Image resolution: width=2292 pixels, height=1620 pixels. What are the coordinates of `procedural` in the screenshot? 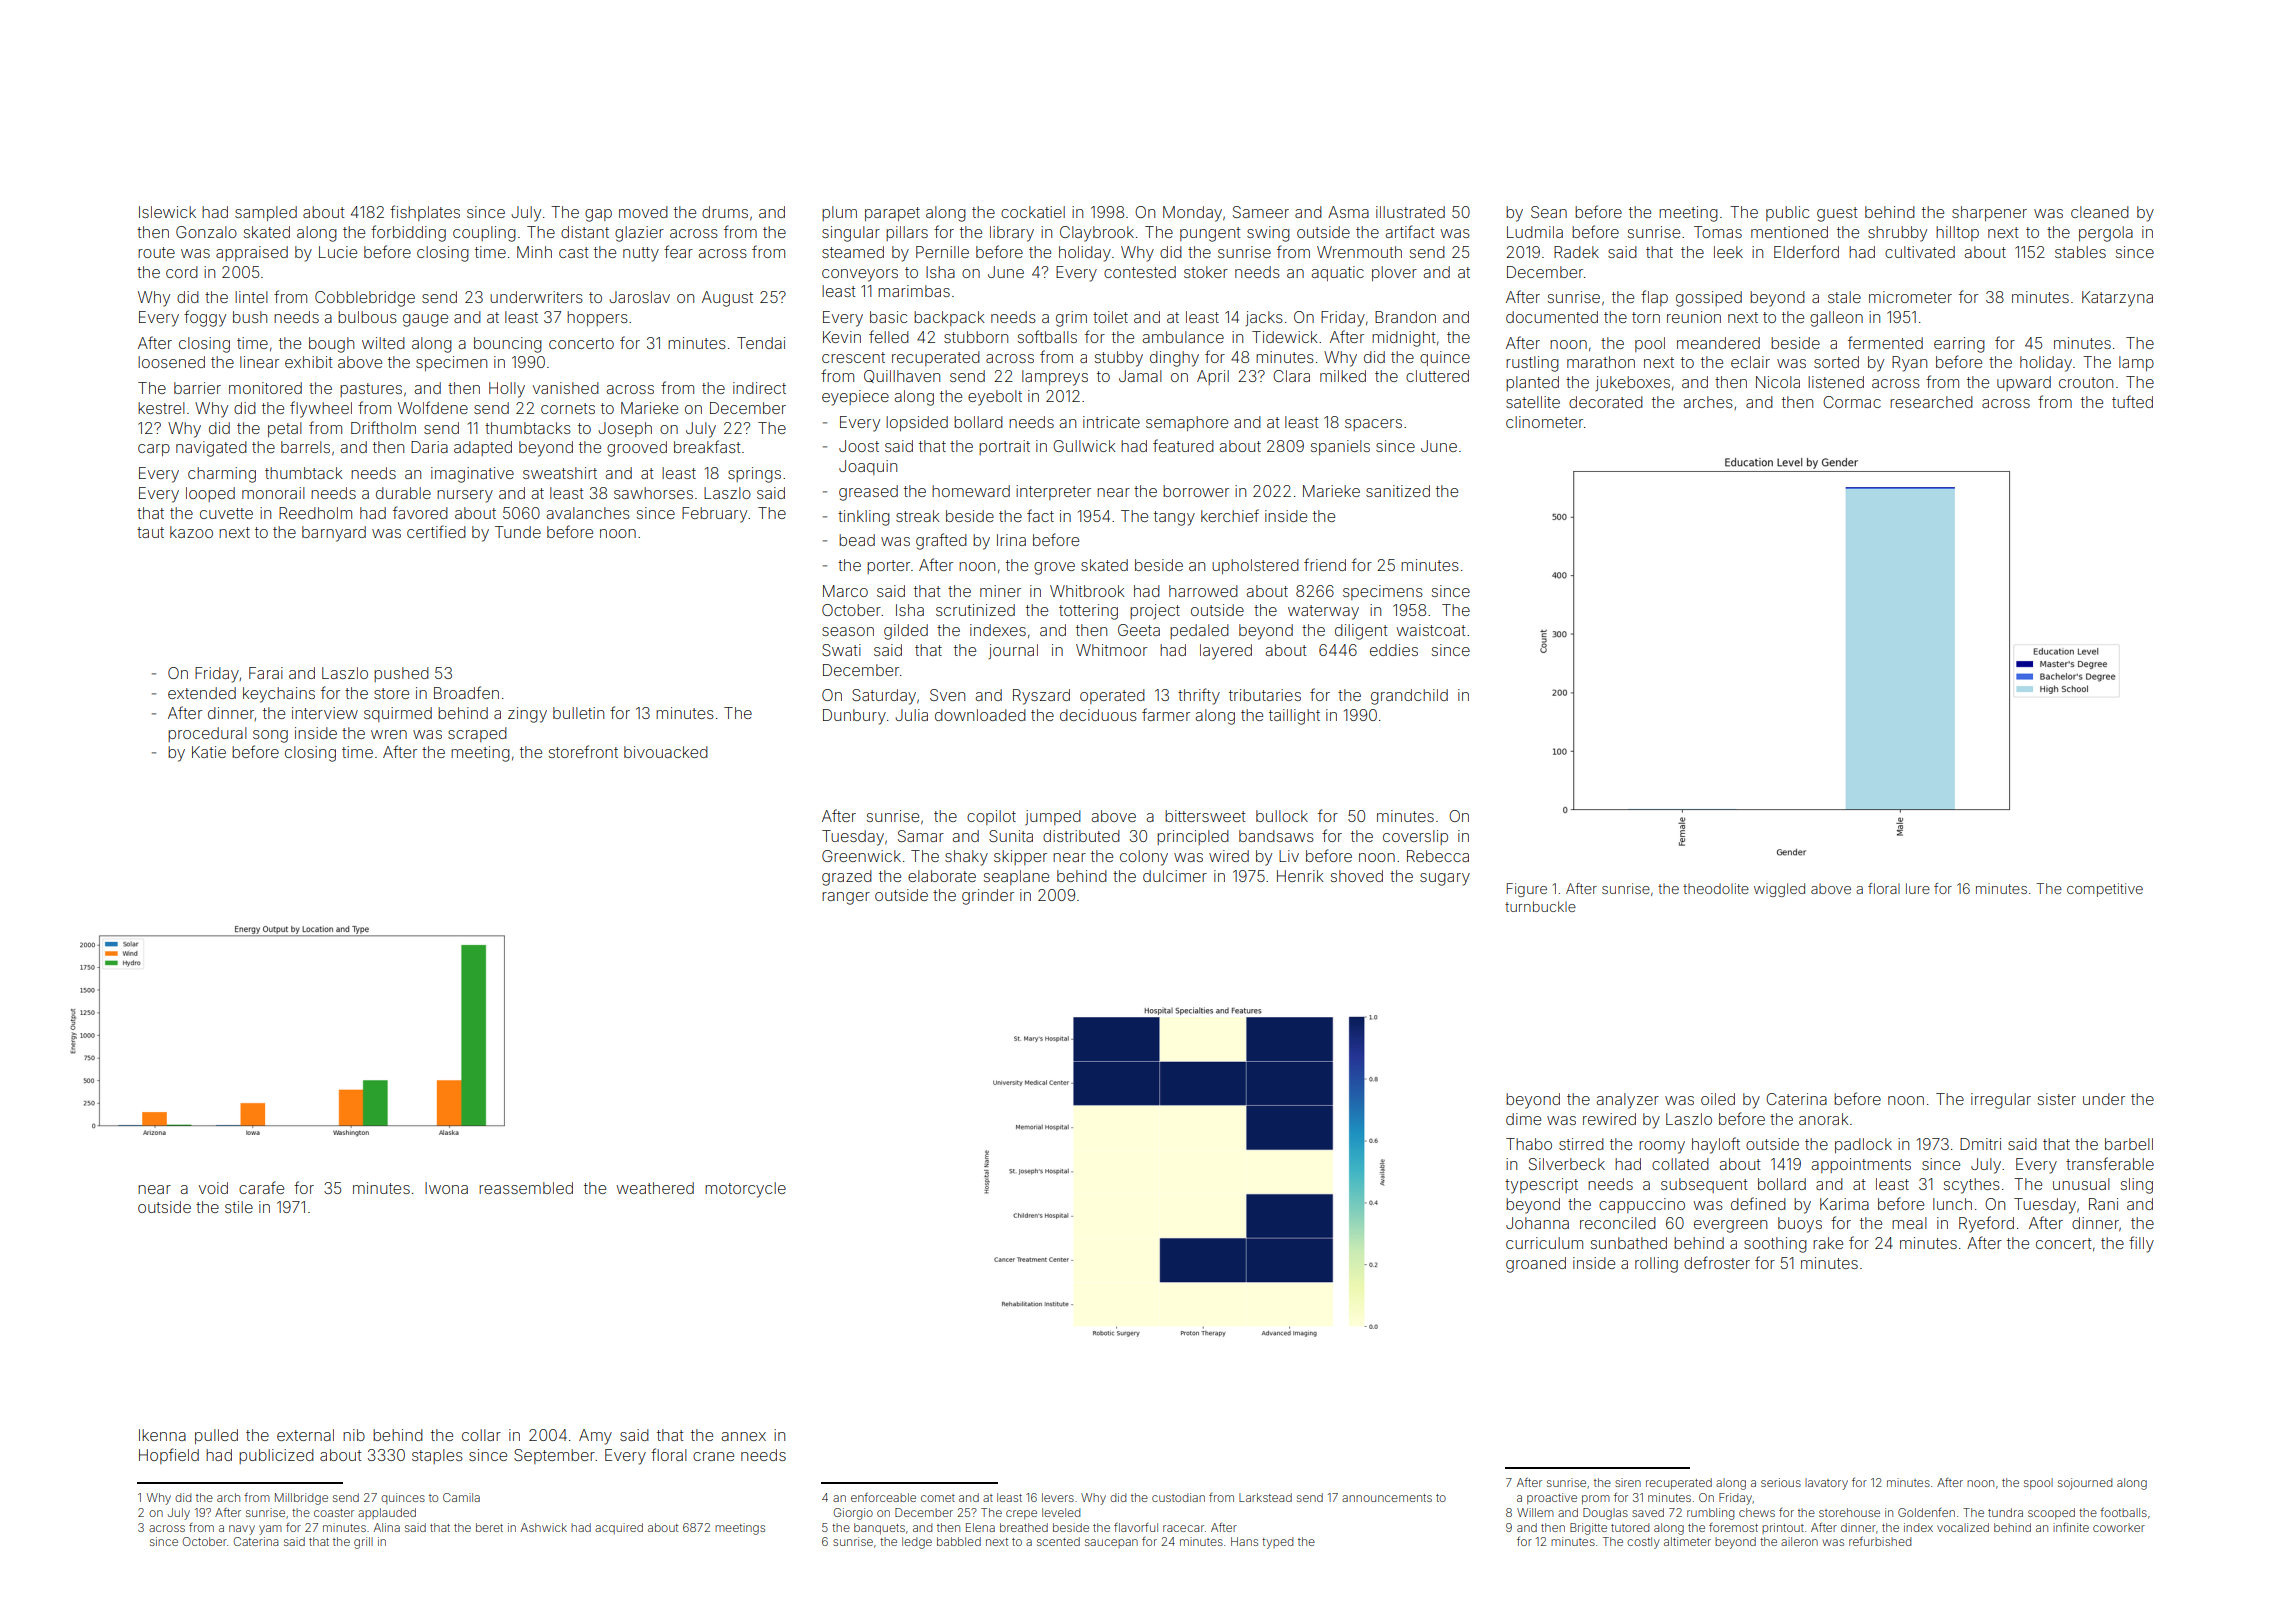 It's located at (207, 734).
